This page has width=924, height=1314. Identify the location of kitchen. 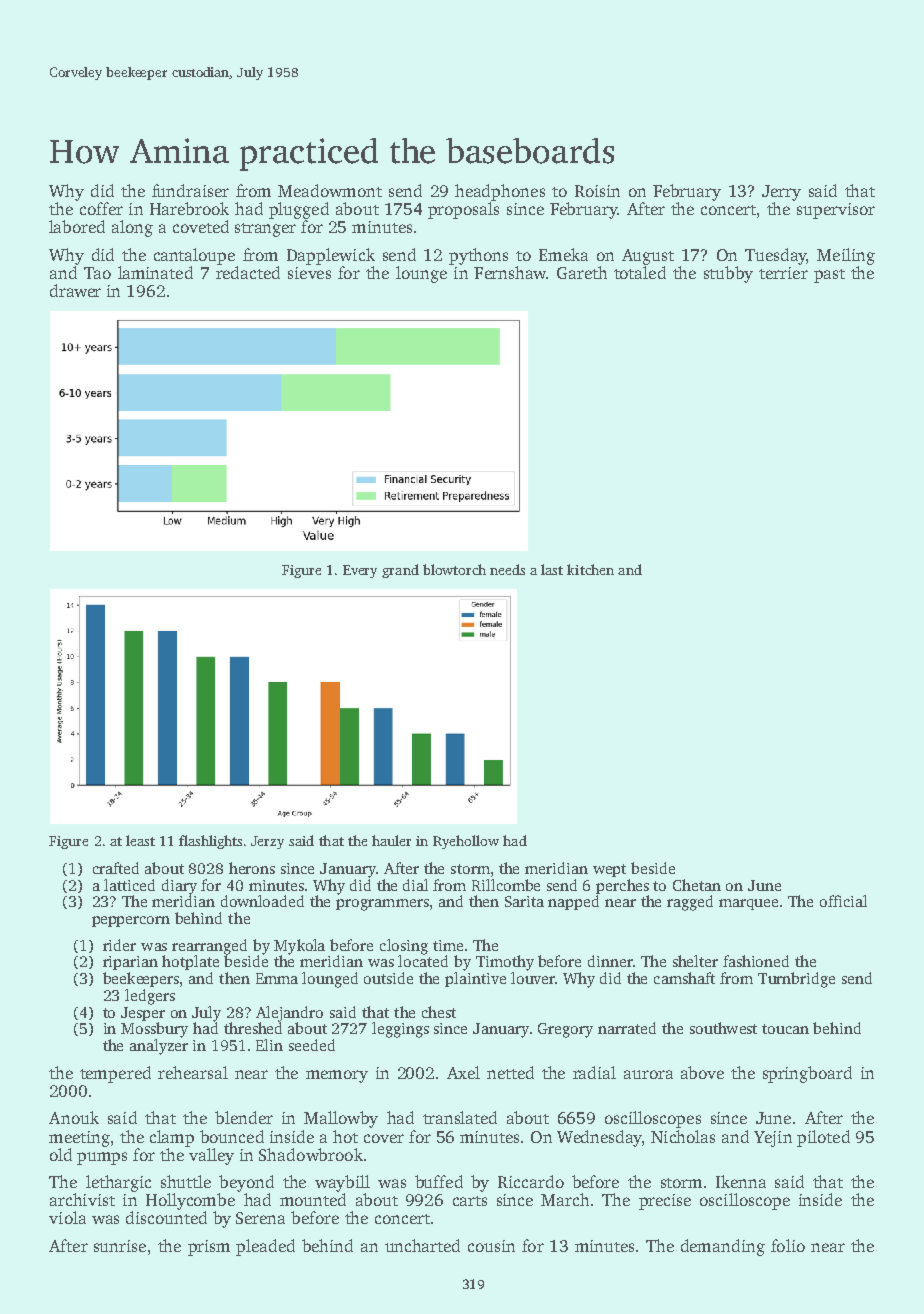
(590, 569).
